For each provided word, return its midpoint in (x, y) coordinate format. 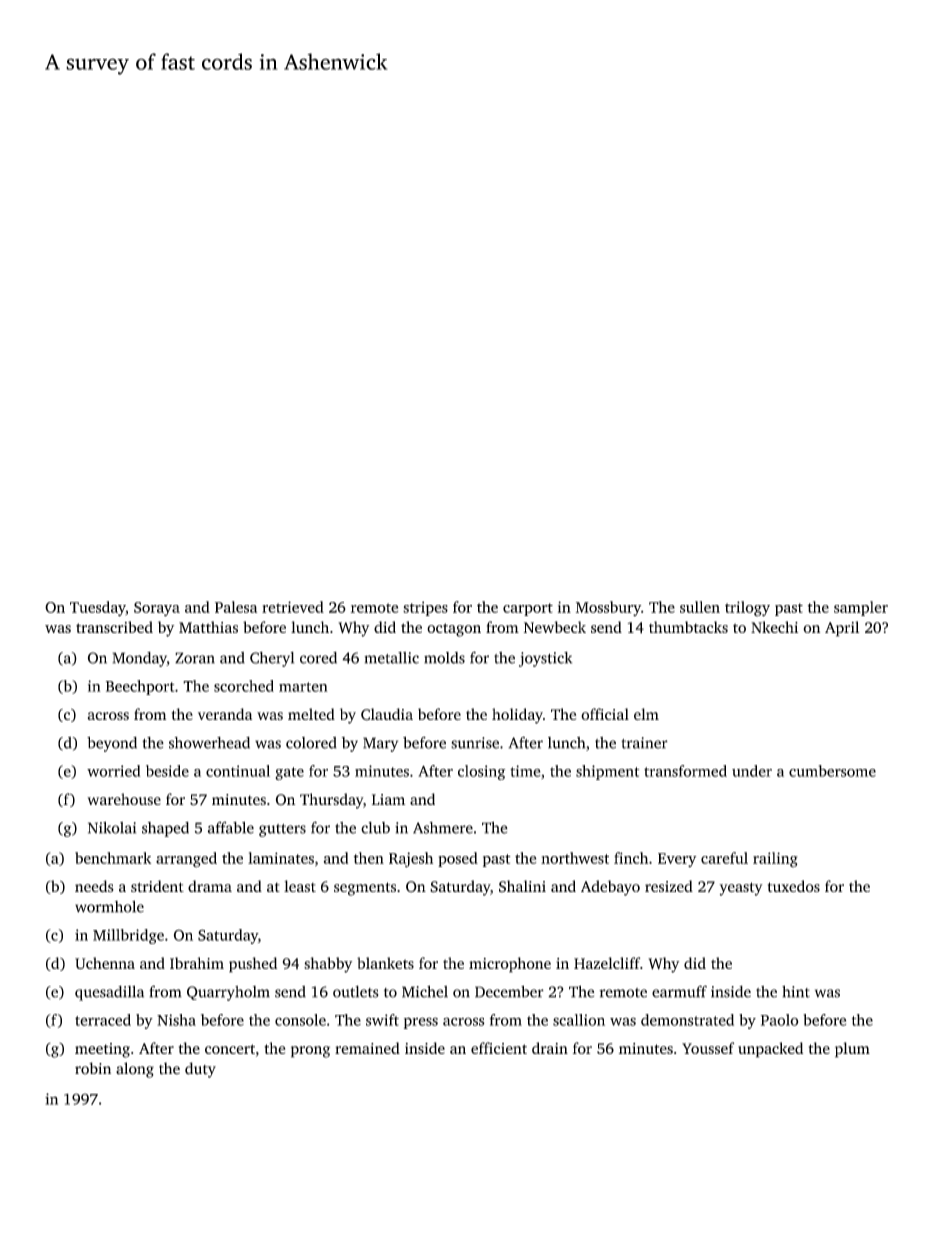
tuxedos (794, 886)
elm (646, 714)
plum (852, 1050)
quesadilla (109, 993)
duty (200, 1070)
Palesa (236, 607)
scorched (244, 686)
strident (157, 886)
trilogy (747, 609)
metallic (391, 658)
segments (365, 889)
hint (796, 991)
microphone (510, 965)
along (135, 1070)
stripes (425, 608)
